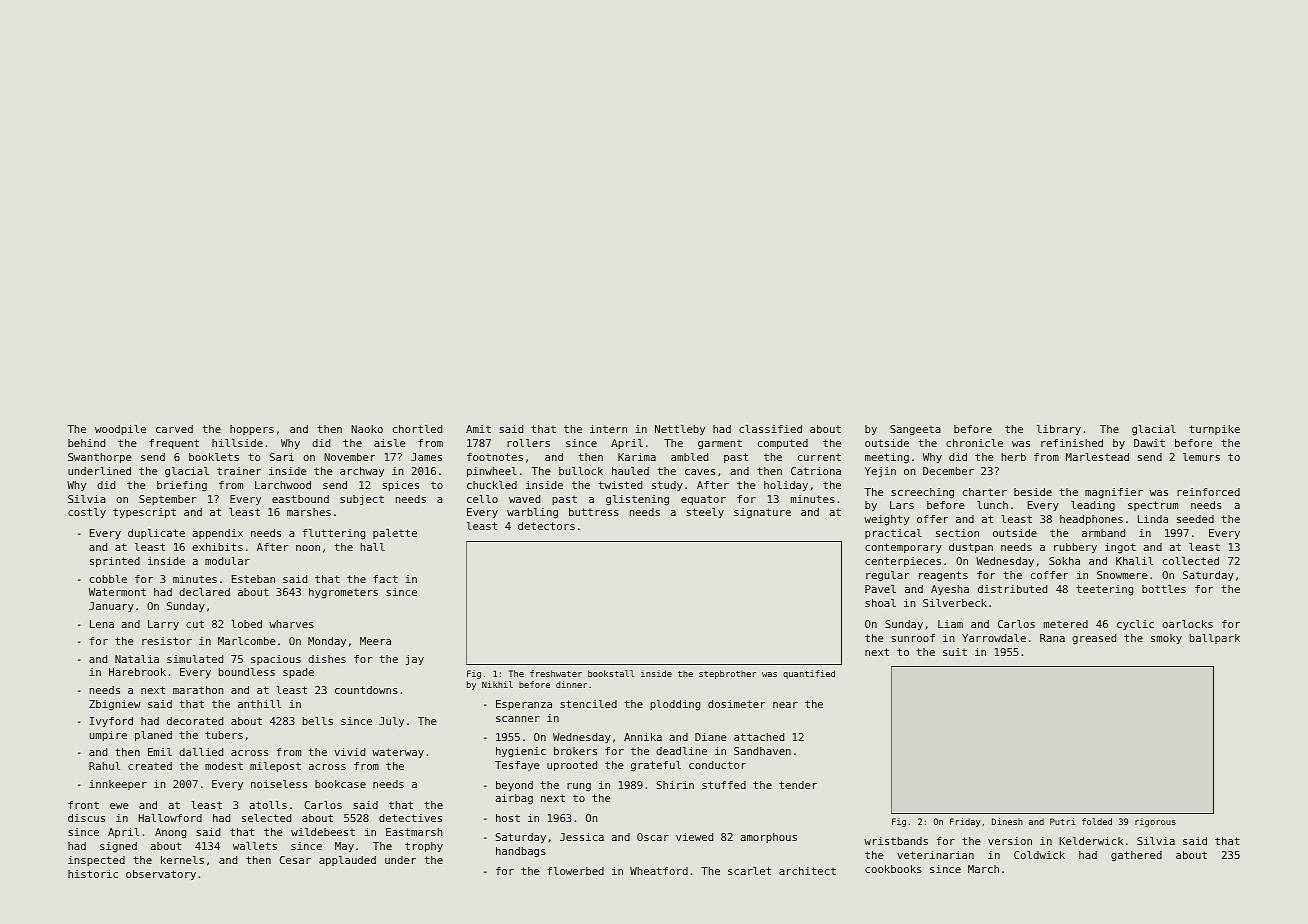 The width and height of the document is (1308, 924). What do you see at coordinates (343, 593) in the document?
I see `hygrometers` at bounding box center [343, 593].
